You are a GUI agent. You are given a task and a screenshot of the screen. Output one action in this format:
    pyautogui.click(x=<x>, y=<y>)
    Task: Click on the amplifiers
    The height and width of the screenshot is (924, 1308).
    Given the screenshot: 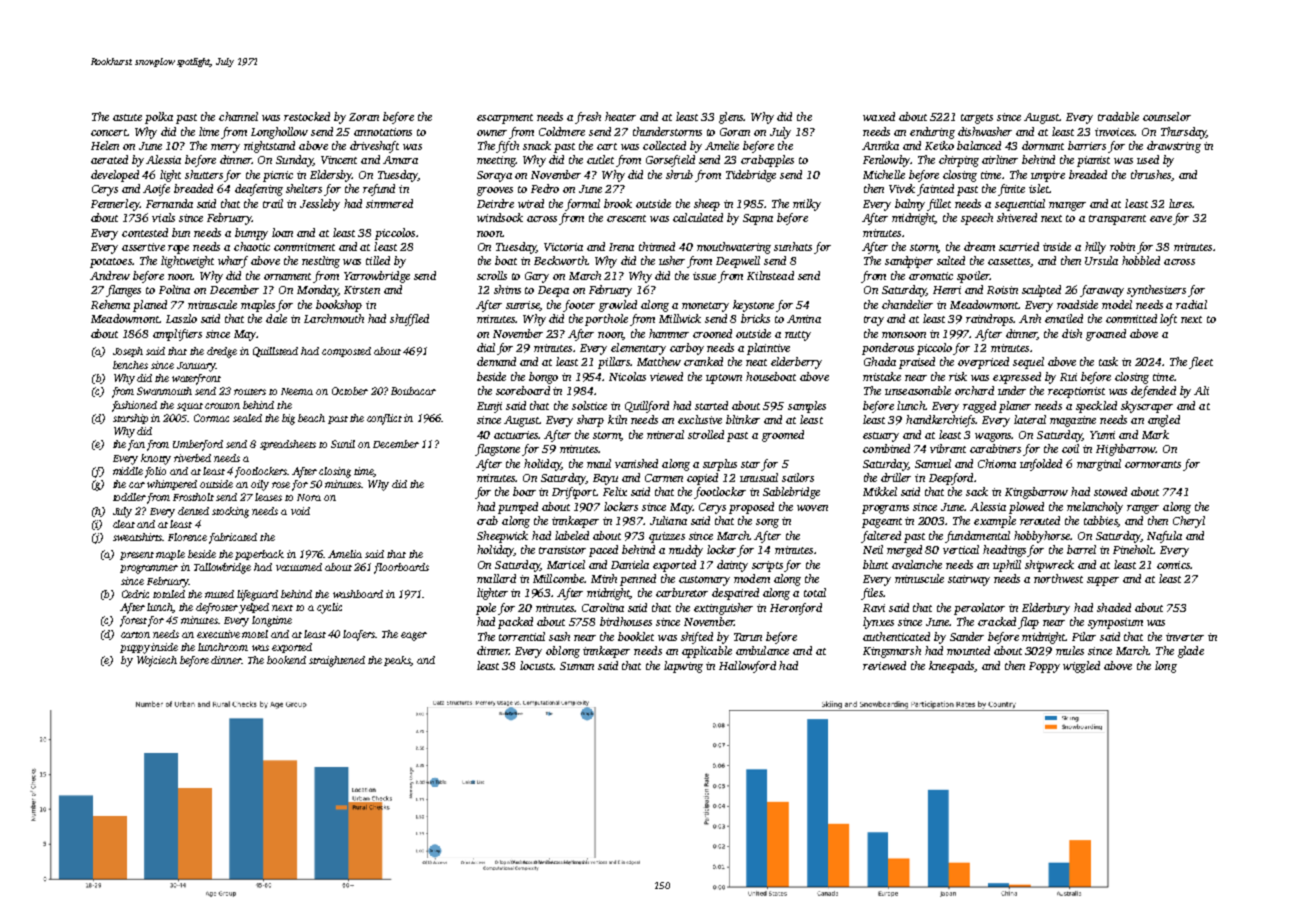 What is the action you would take?
    pyautogui.click(x=177, y=335)
